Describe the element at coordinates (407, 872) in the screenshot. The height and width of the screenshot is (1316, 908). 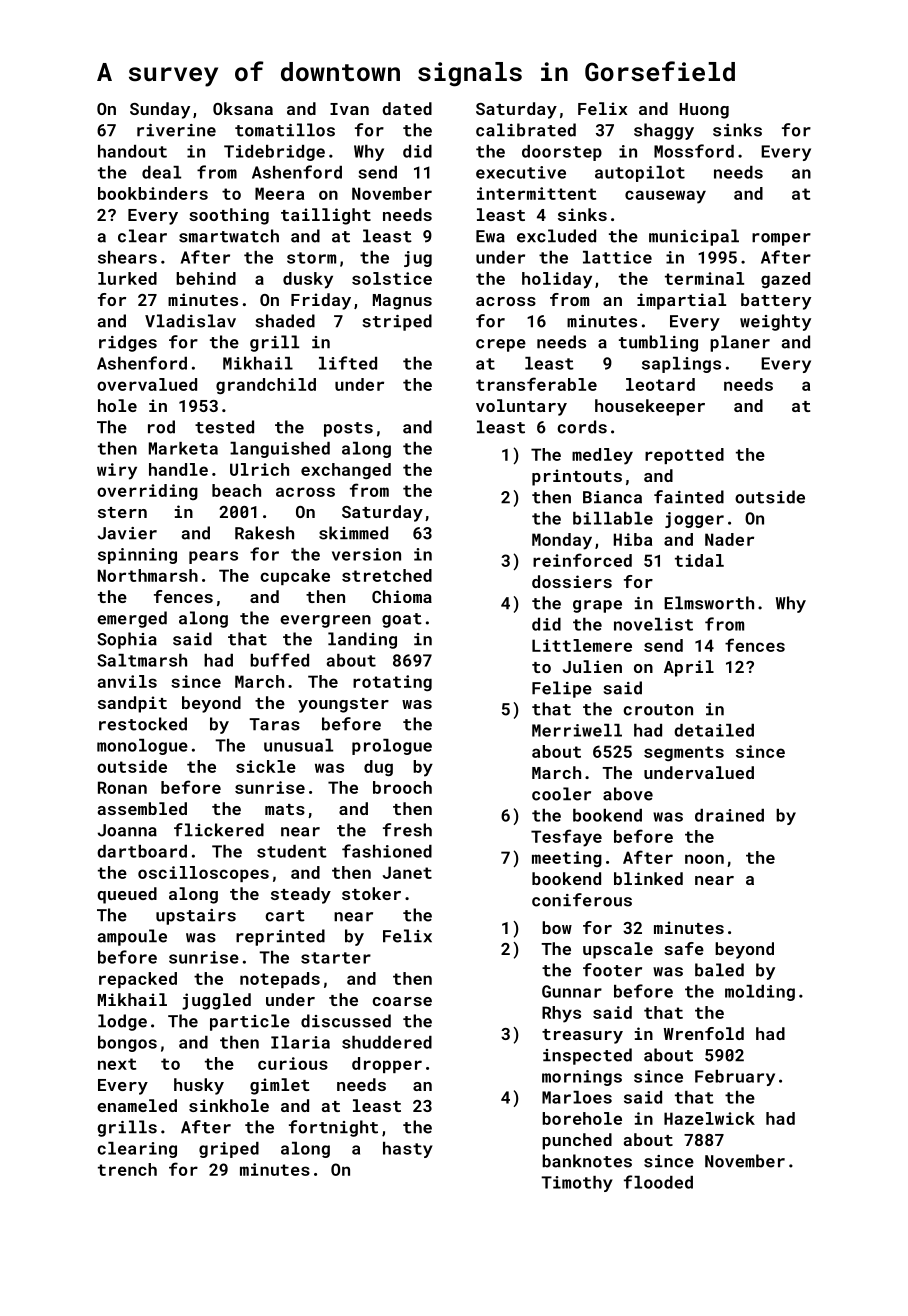
I see `Janet` at that location.
